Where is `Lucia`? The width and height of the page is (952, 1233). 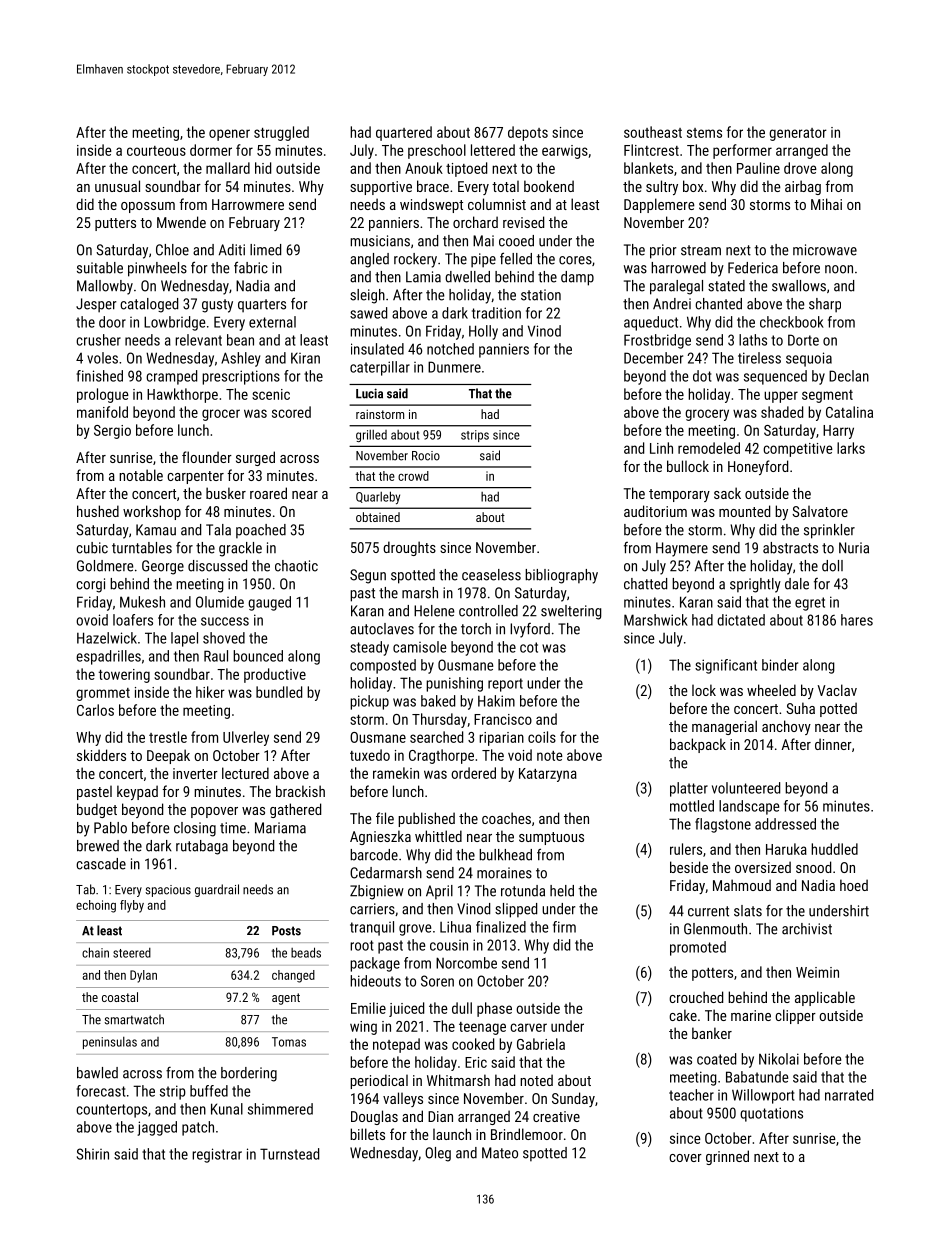 Lucia is located at coordinates (369, 393).
